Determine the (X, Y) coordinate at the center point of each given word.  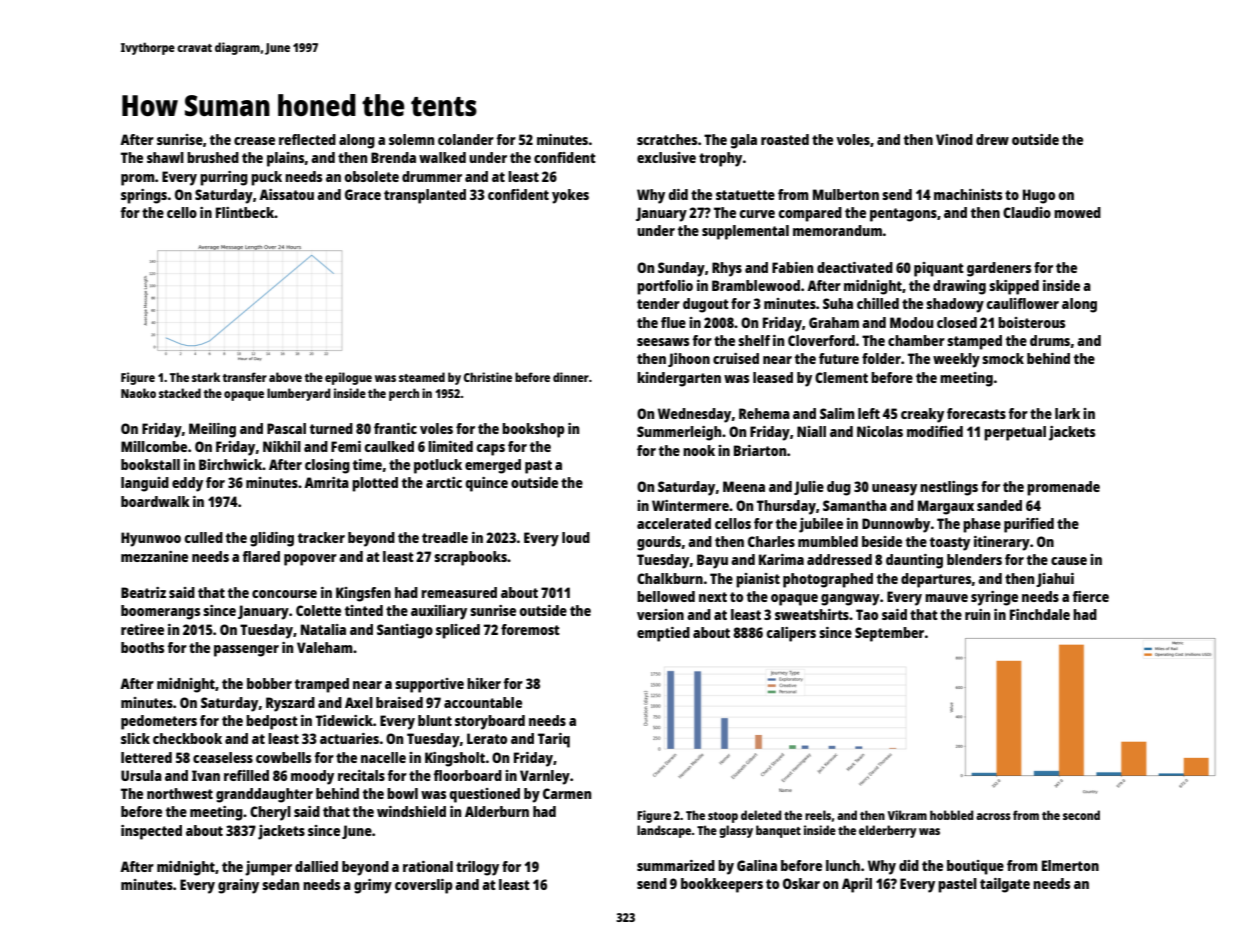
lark (1067, 413)
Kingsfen (363, 594)
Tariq (554, 740)
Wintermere (690, 505)
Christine (488, 377)
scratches (667, 139)
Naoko (138, 393)
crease (254, 141)
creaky (922, 415)
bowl (402, 793)
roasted (785, 139)
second (1081, 815)
